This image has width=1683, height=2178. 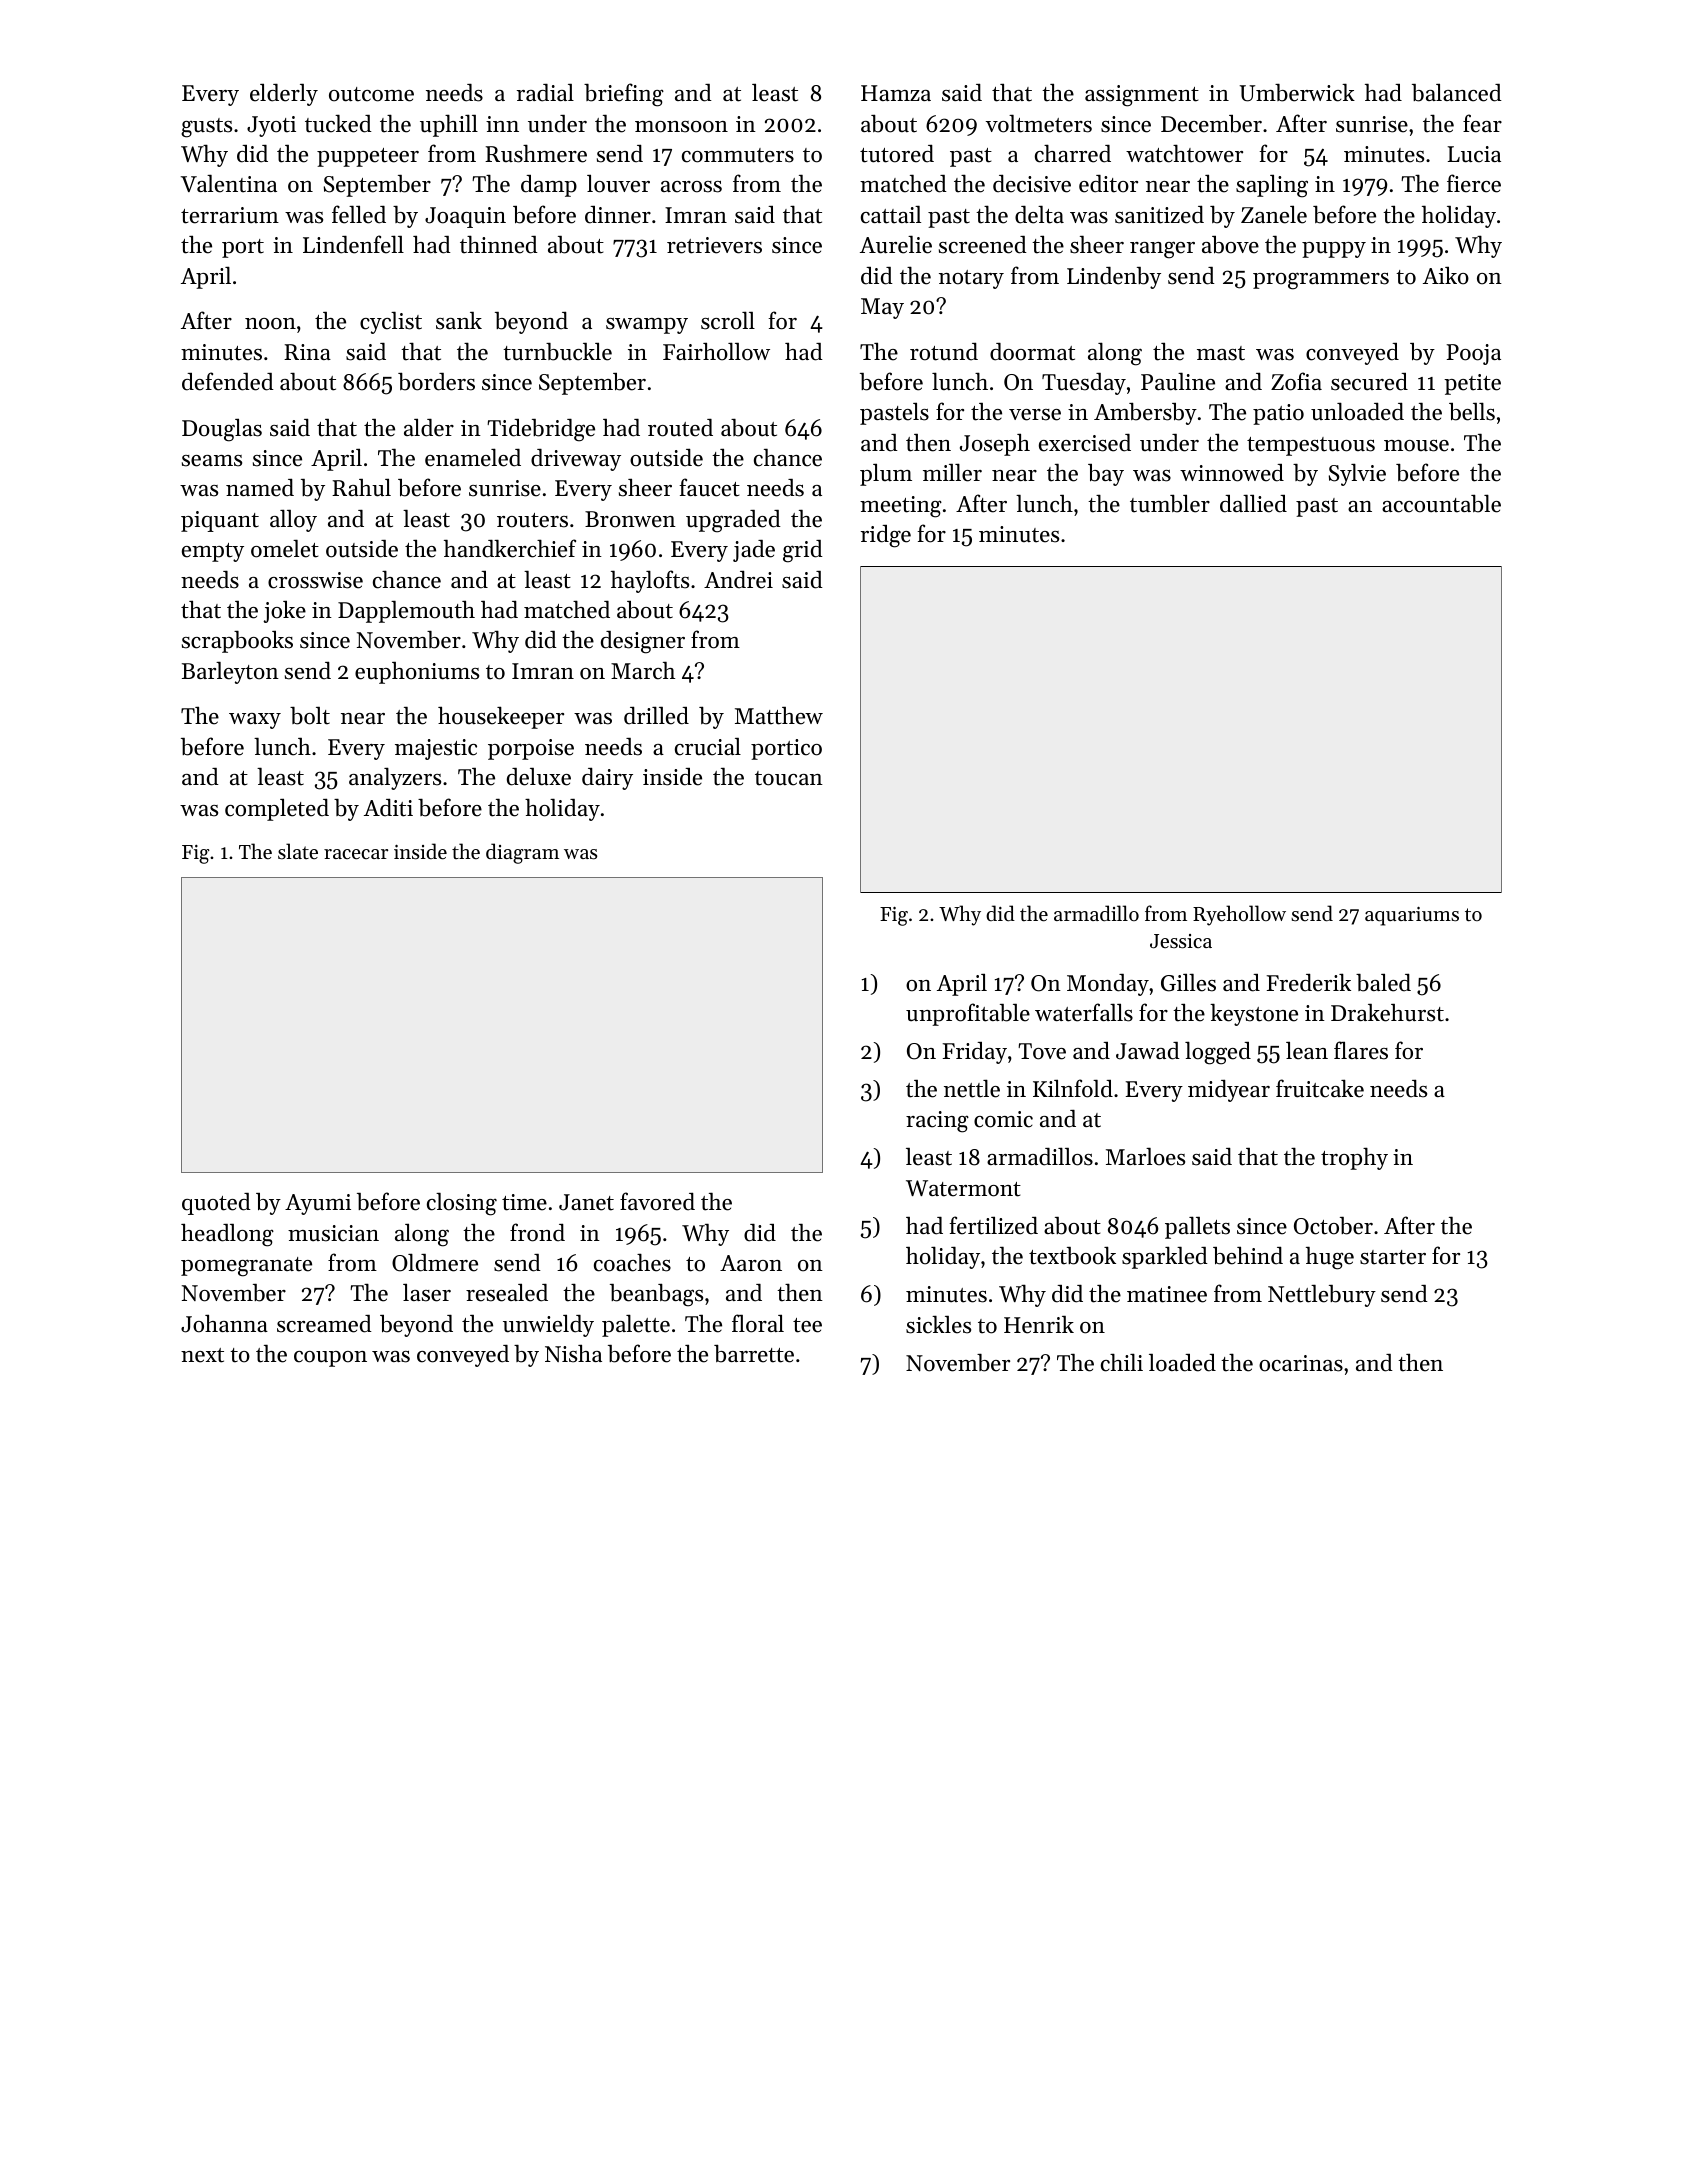 I want to click on tumbler, so click(x=1170, y=503).
